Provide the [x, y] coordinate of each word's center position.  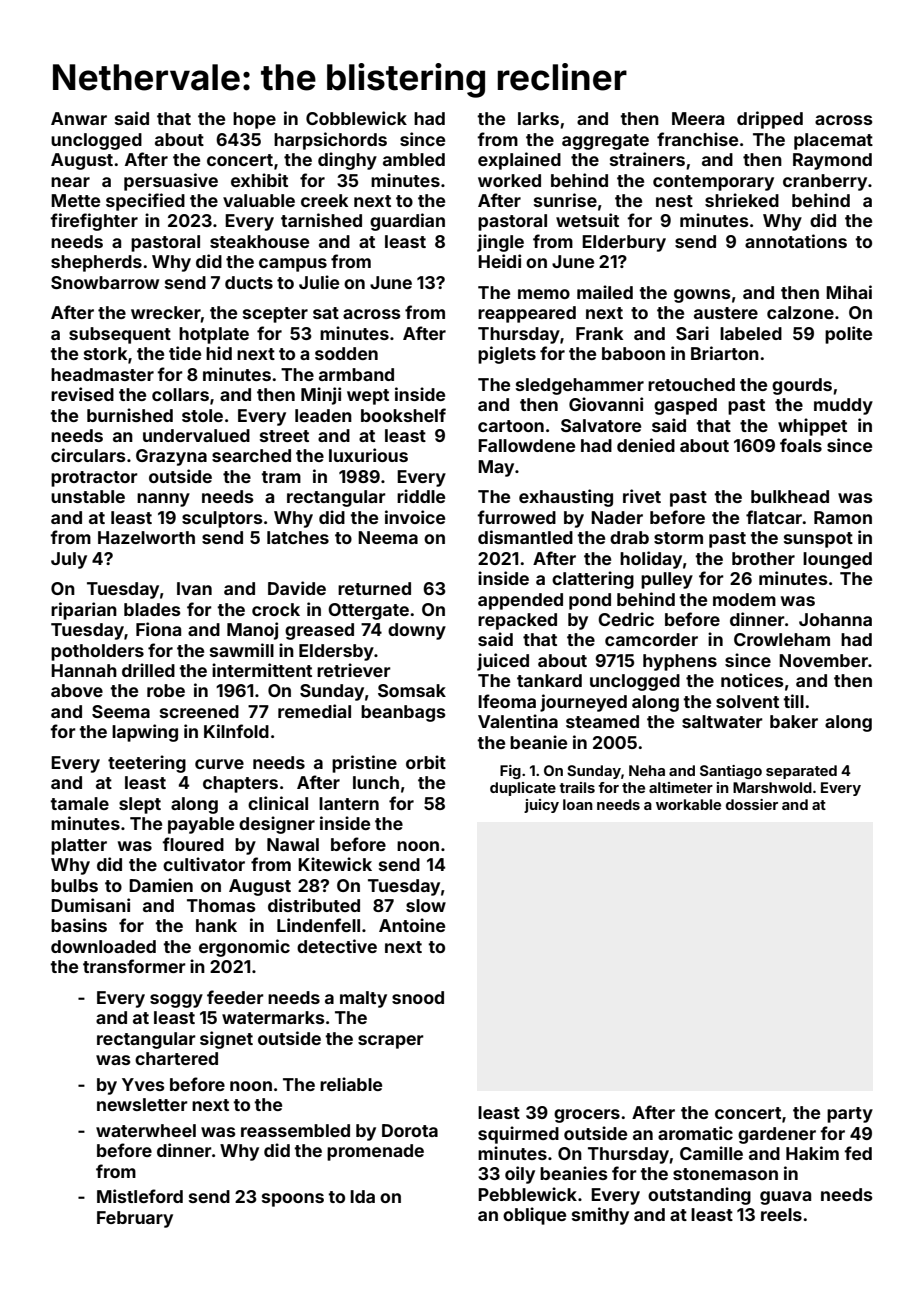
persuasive [171, 182]
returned [374, 588]
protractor [94, 479]
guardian [407, 222]
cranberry [825, 182]
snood [418, 997]
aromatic [695, 1133]
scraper [391, 1042]
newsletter [142, 1104]
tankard [549, 680]
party [850, 1115]
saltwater [722, 721]
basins [79, 925]
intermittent [262, 670]
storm [678, 538]
